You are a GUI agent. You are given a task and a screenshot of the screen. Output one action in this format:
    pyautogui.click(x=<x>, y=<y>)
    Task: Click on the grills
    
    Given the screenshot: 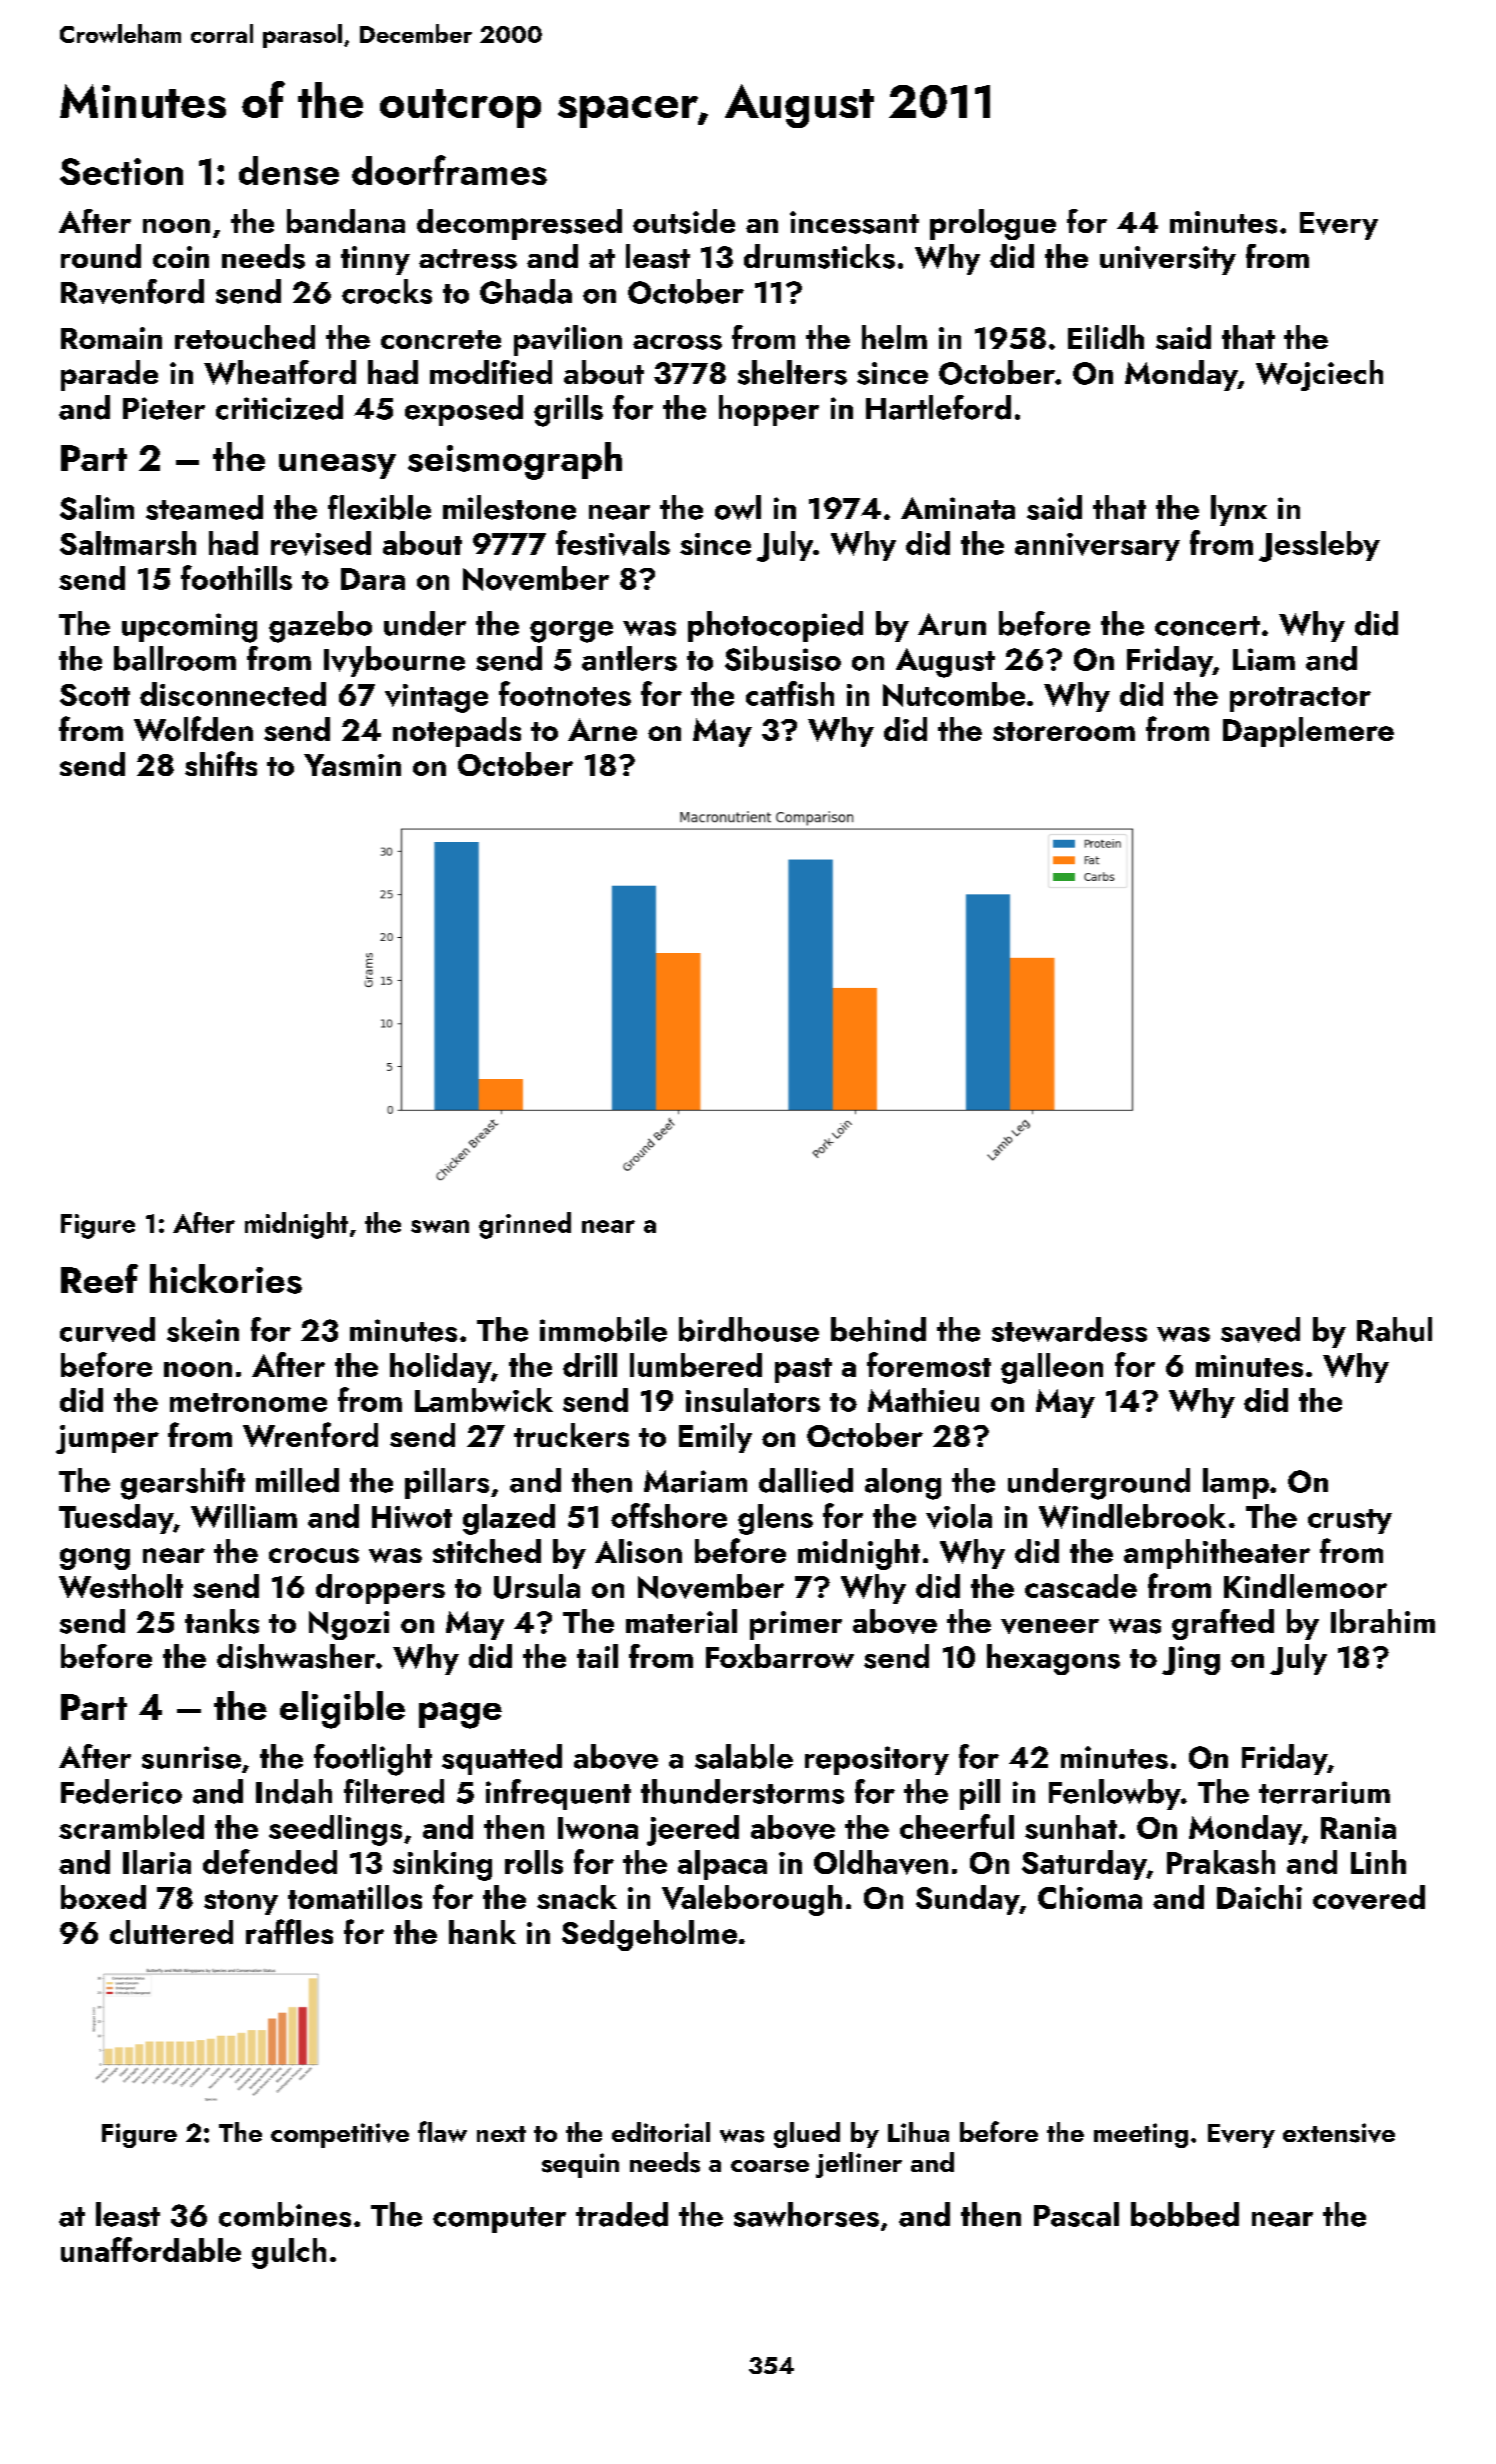 What is the action you would take?
    pyautogui.click(x=568, y=411)
